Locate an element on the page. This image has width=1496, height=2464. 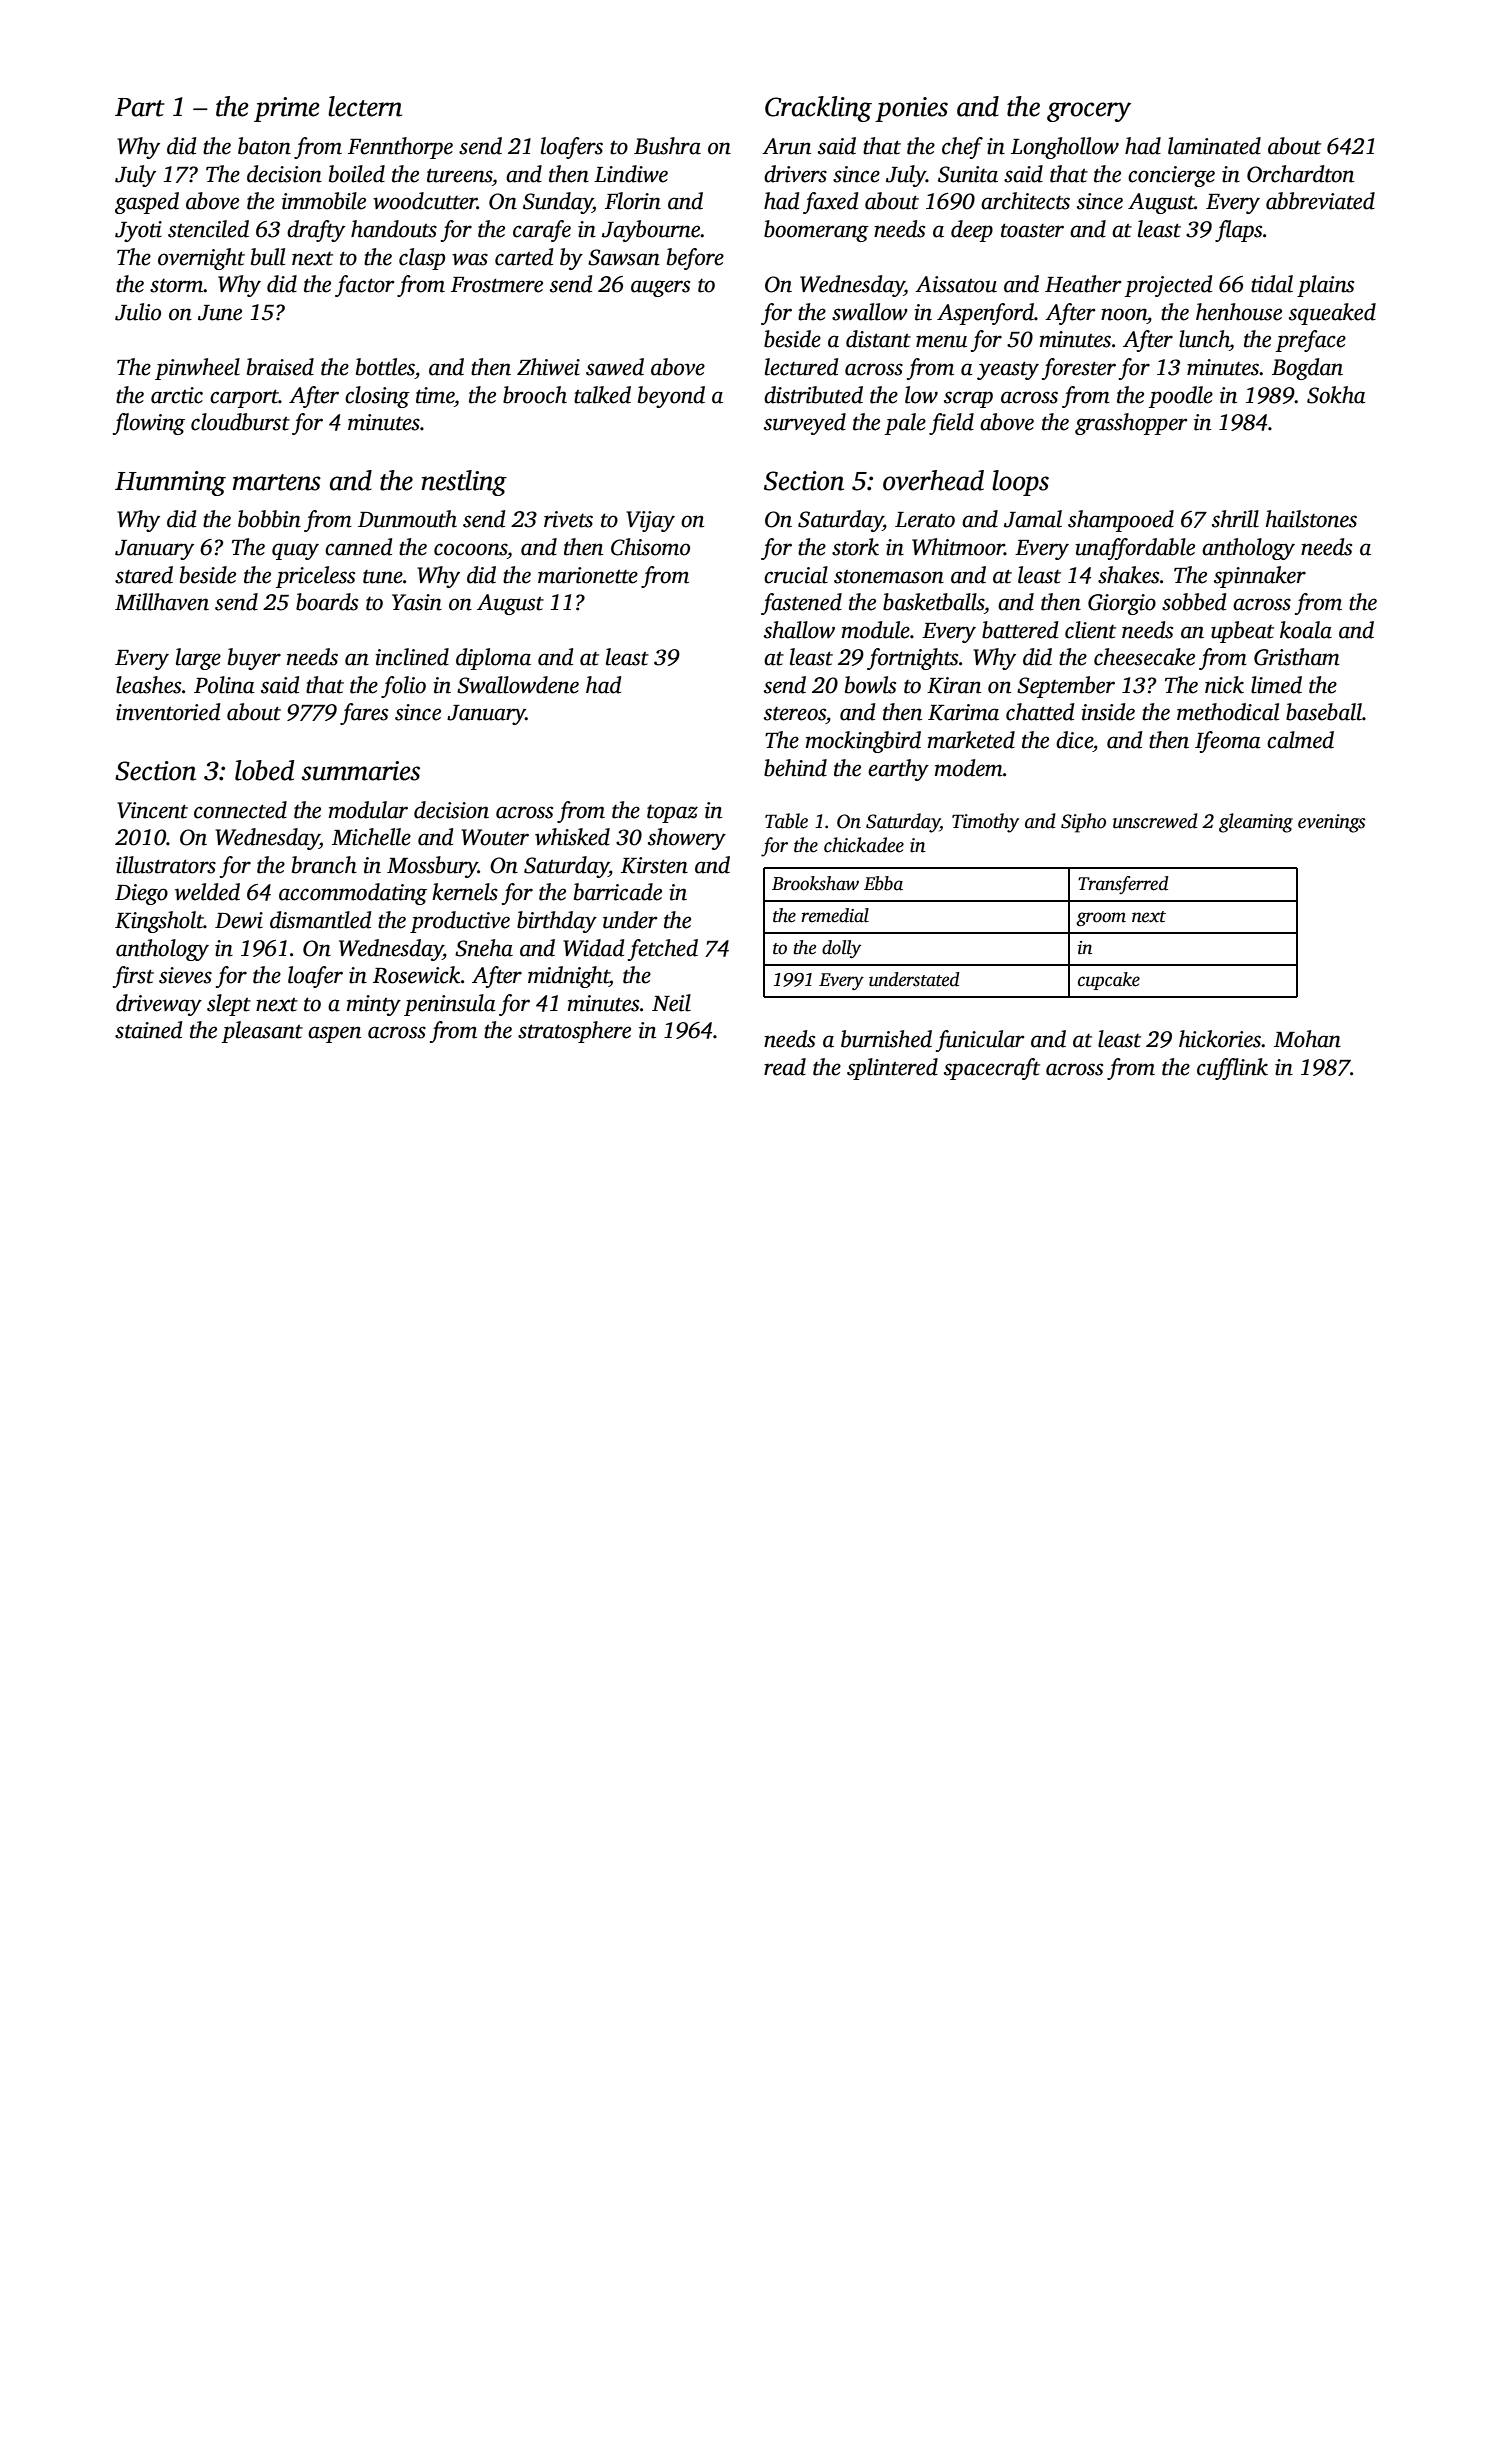
carafe is located at coordinates (542, 231).
